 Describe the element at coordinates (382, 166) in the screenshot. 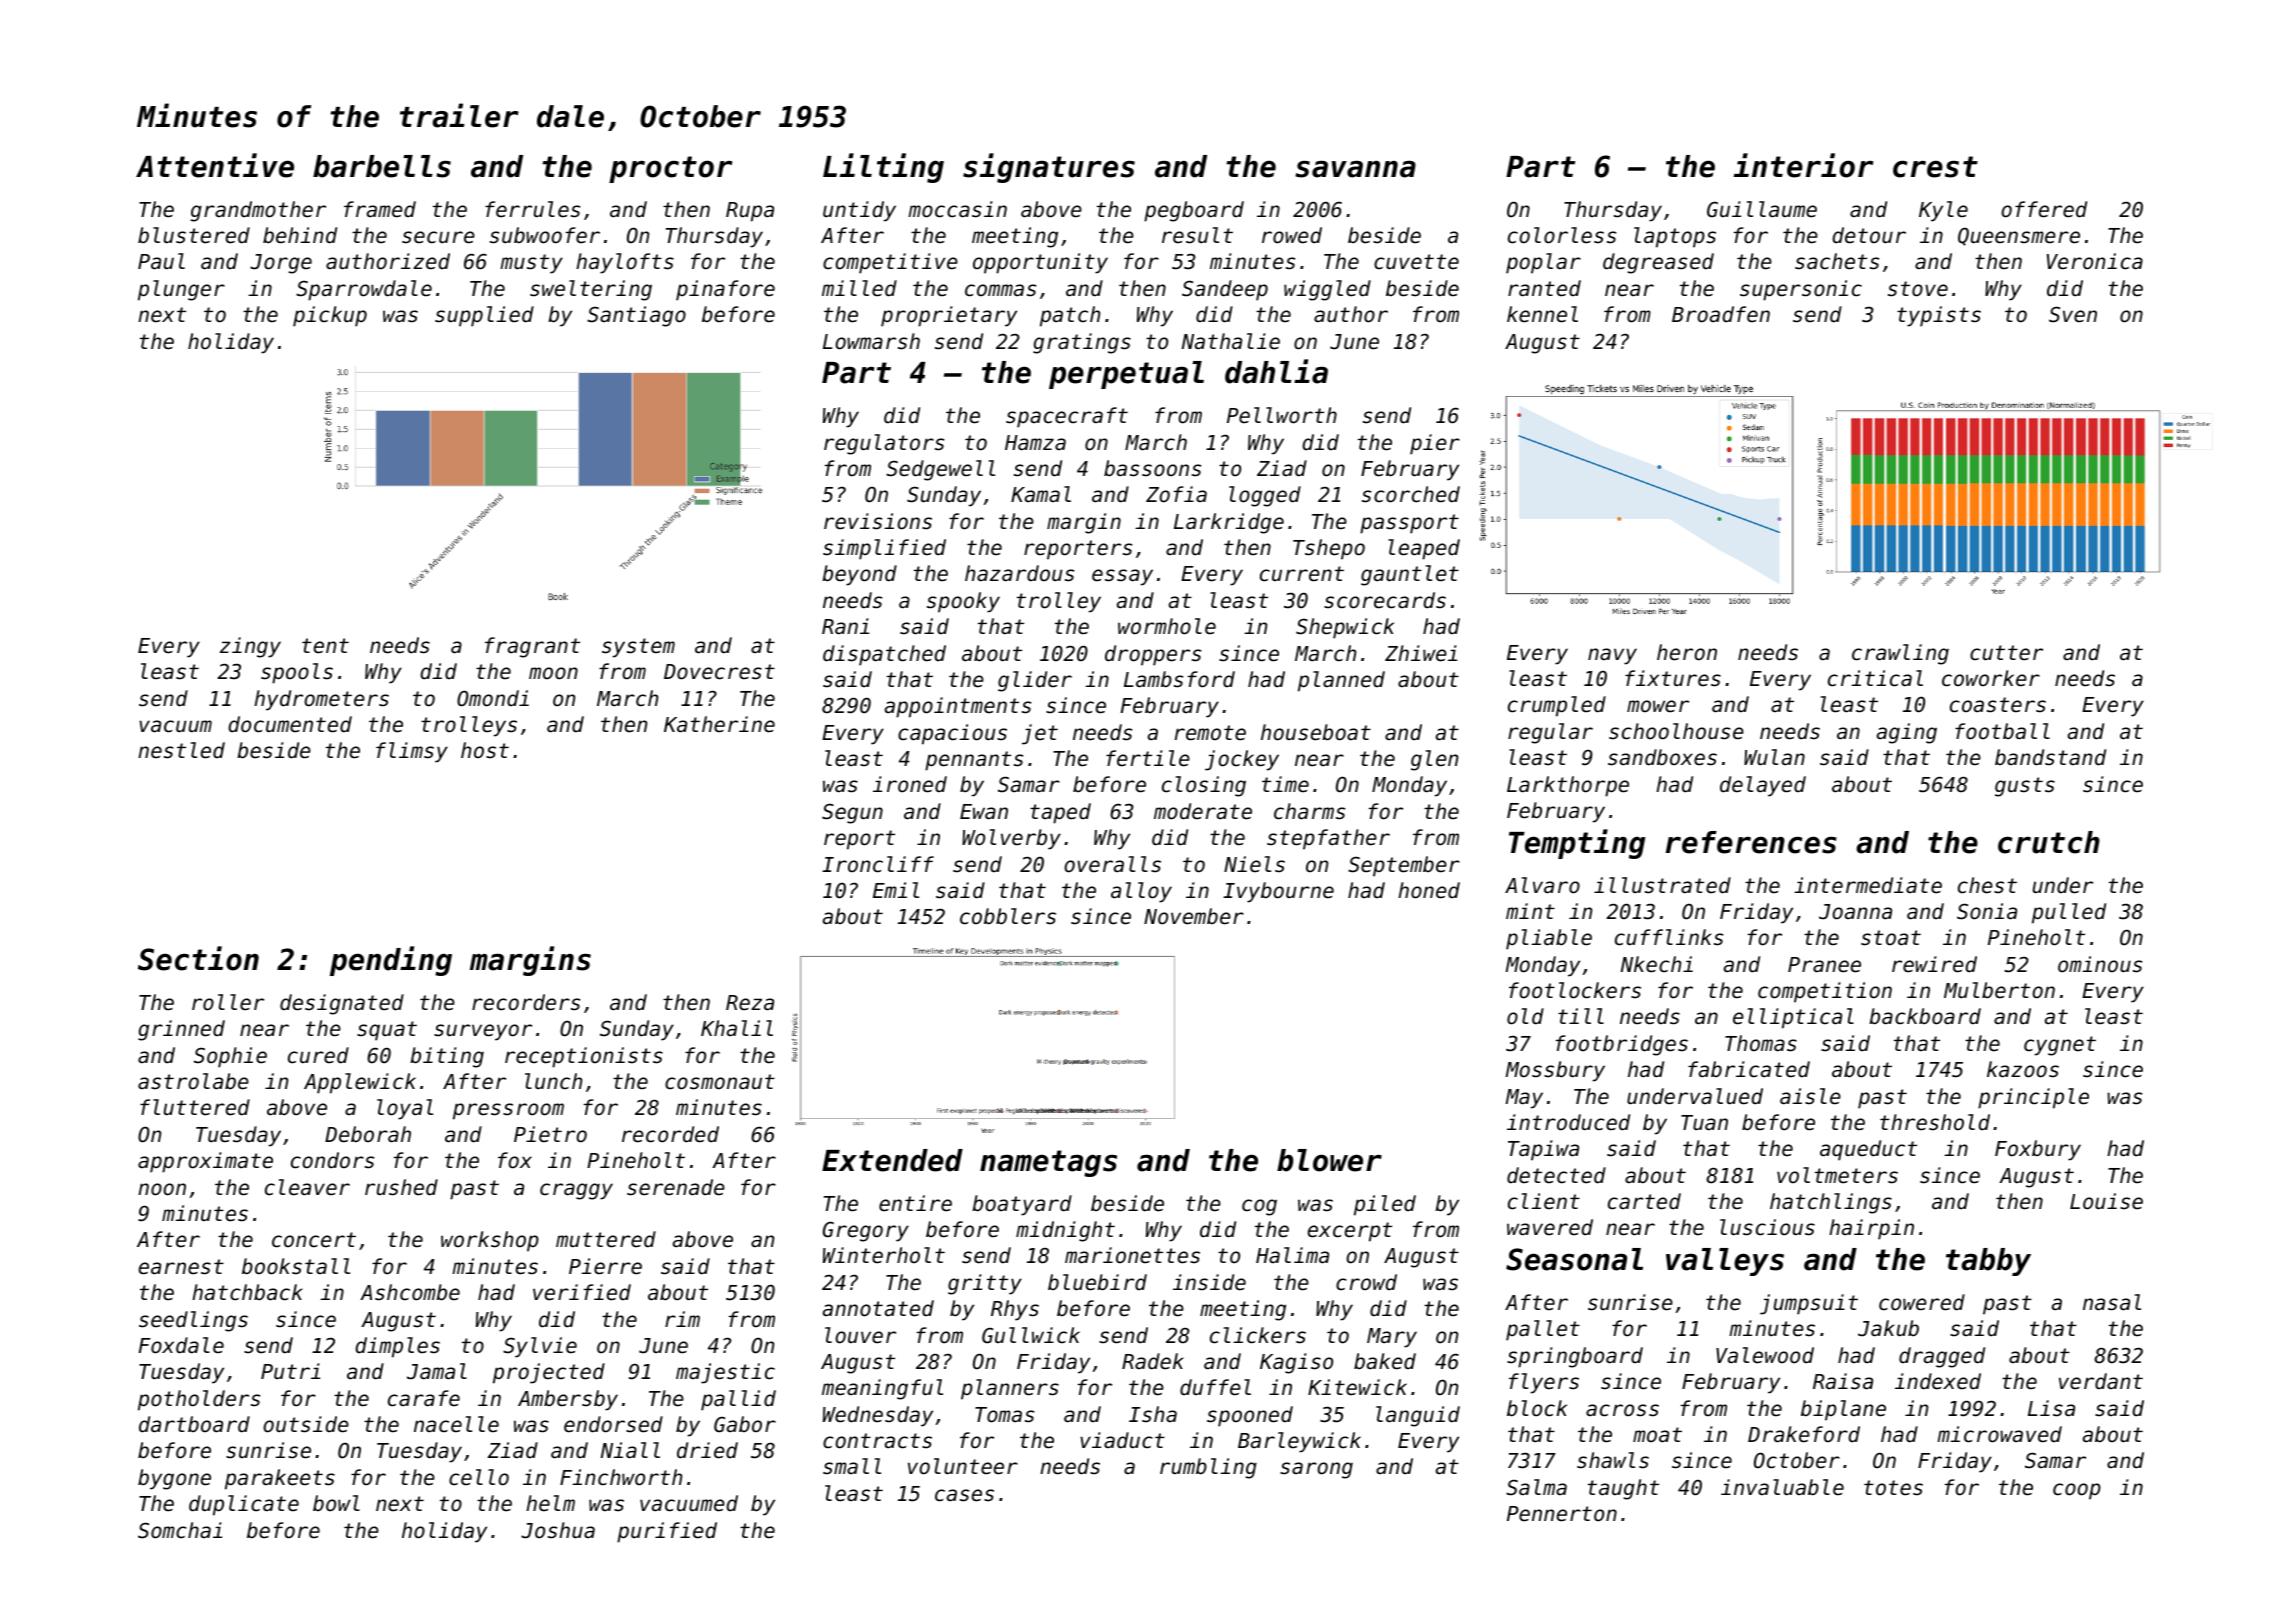

I see `barbells` at that location.
